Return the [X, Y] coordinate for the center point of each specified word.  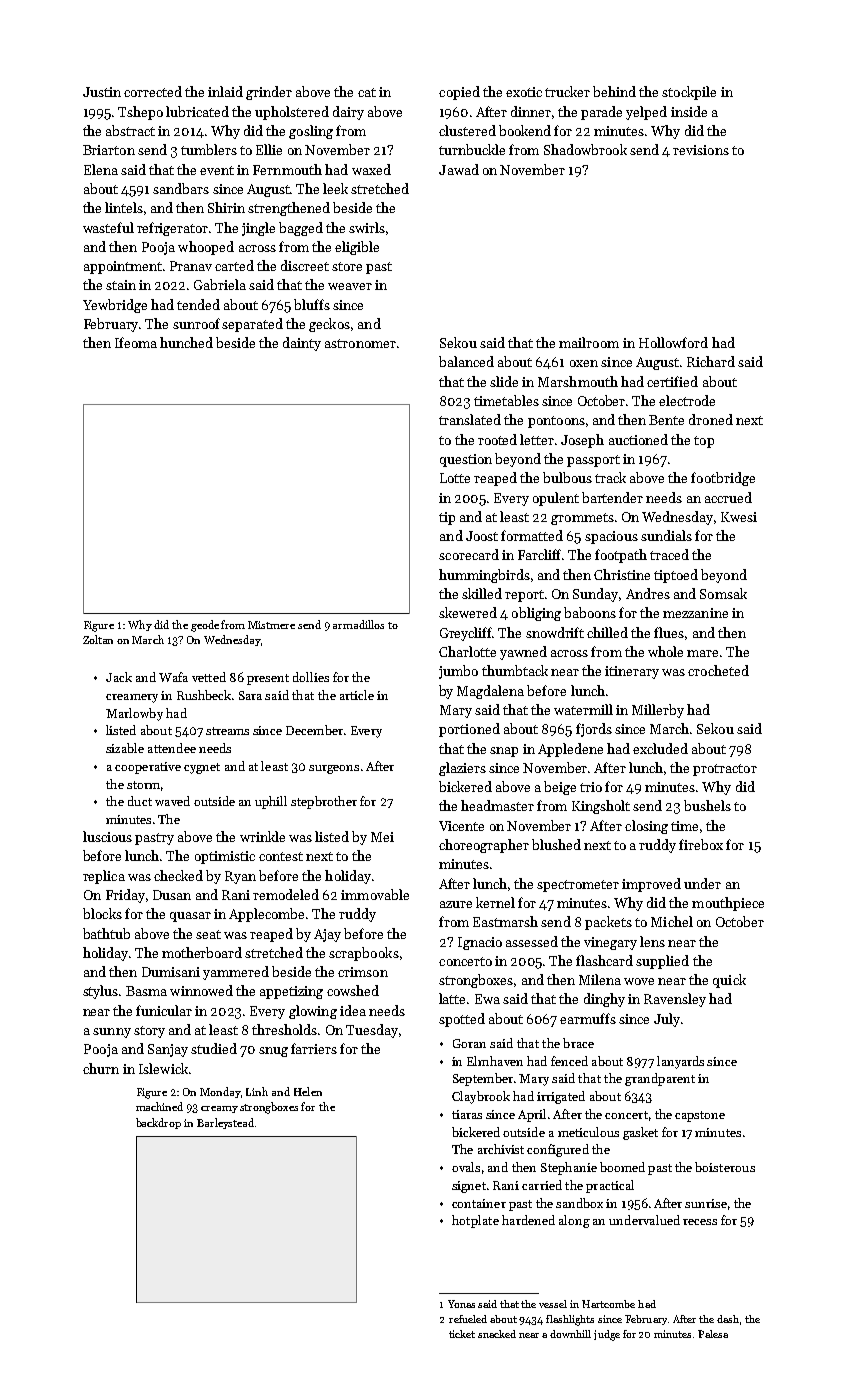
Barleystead [225, 1123]
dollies [311, 677]
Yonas [461, 1304]
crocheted [718, 670]
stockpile [689, 93]
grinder [269, 93]
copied [459, 93]
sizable [125, 748]
